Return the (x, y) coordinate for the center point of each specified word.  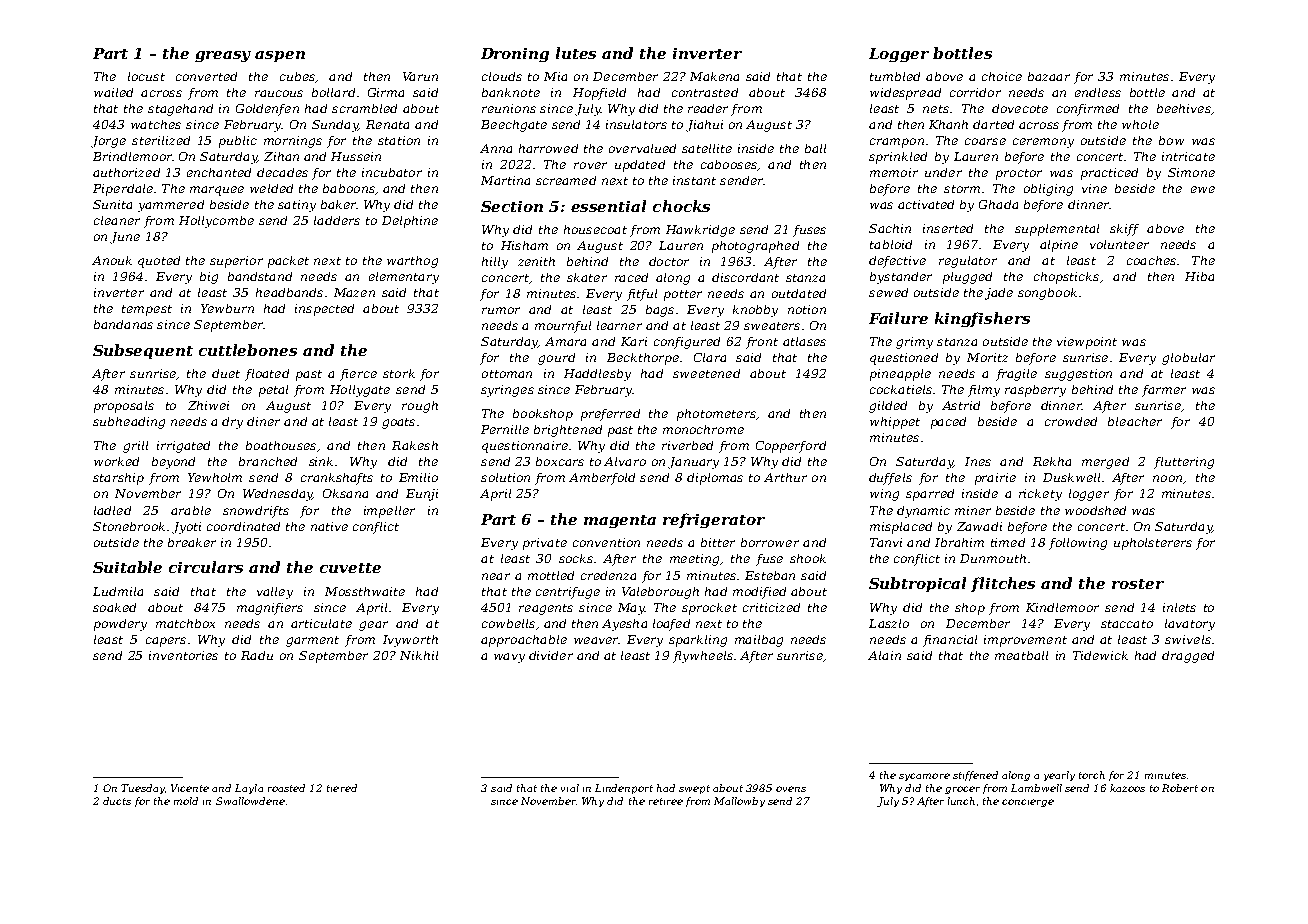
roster (1138, 584)
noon (1167, 478)
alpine (1059, 246)
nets (936, 109)
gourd (556, 359)
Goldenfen (267, 110)
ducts (117, 801)
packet (288, 262)
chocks (681, 206)
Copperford (791, 447)
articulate (321, 623)
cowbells (508, 623)
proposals (124, 407)
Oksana (345, 493)
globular (1188, 359)
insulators (636, 124)
